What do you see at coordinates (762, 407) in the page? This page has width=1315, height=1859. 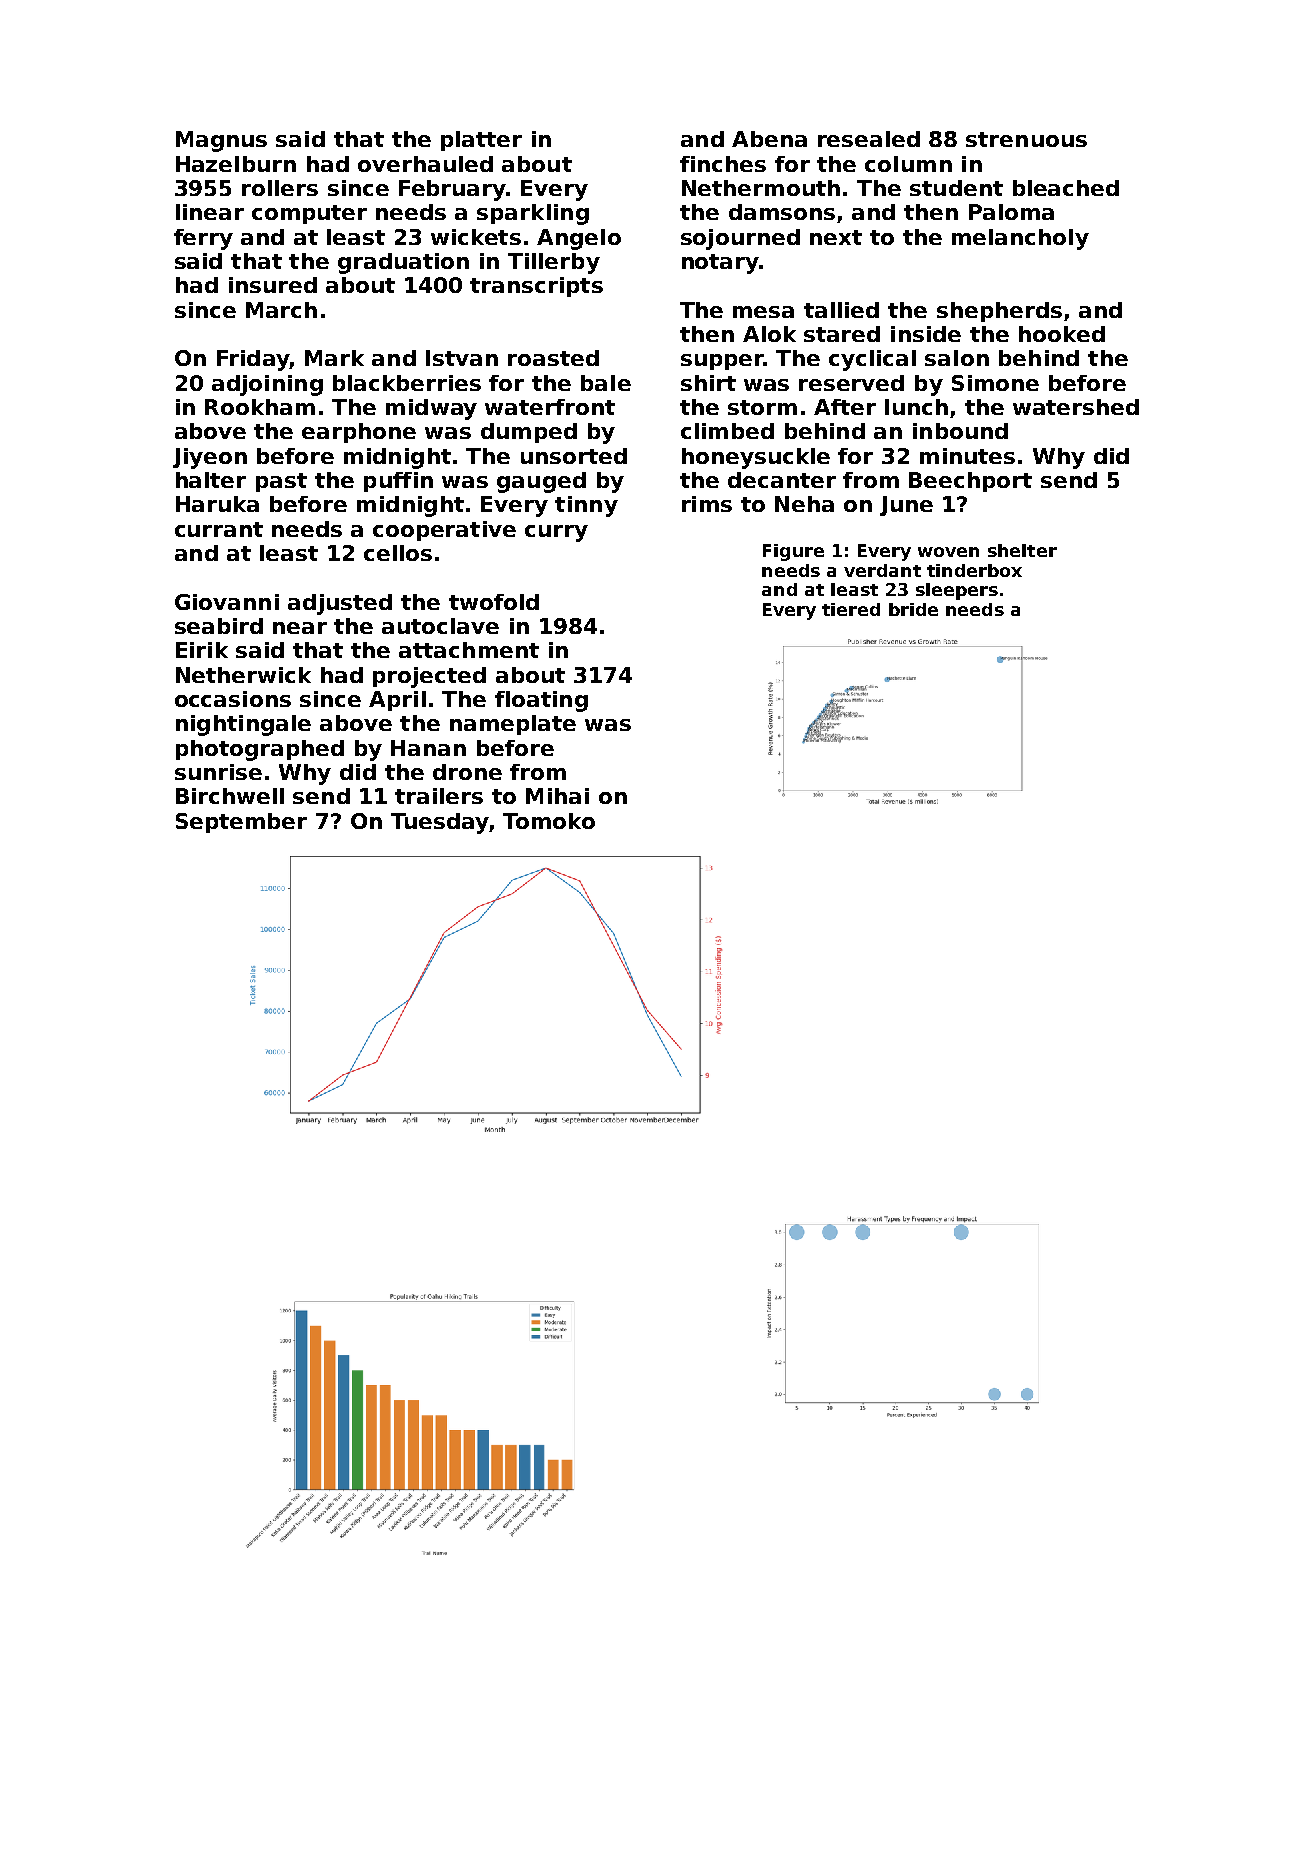 I see `storm` at bounding box center [762, 407].
